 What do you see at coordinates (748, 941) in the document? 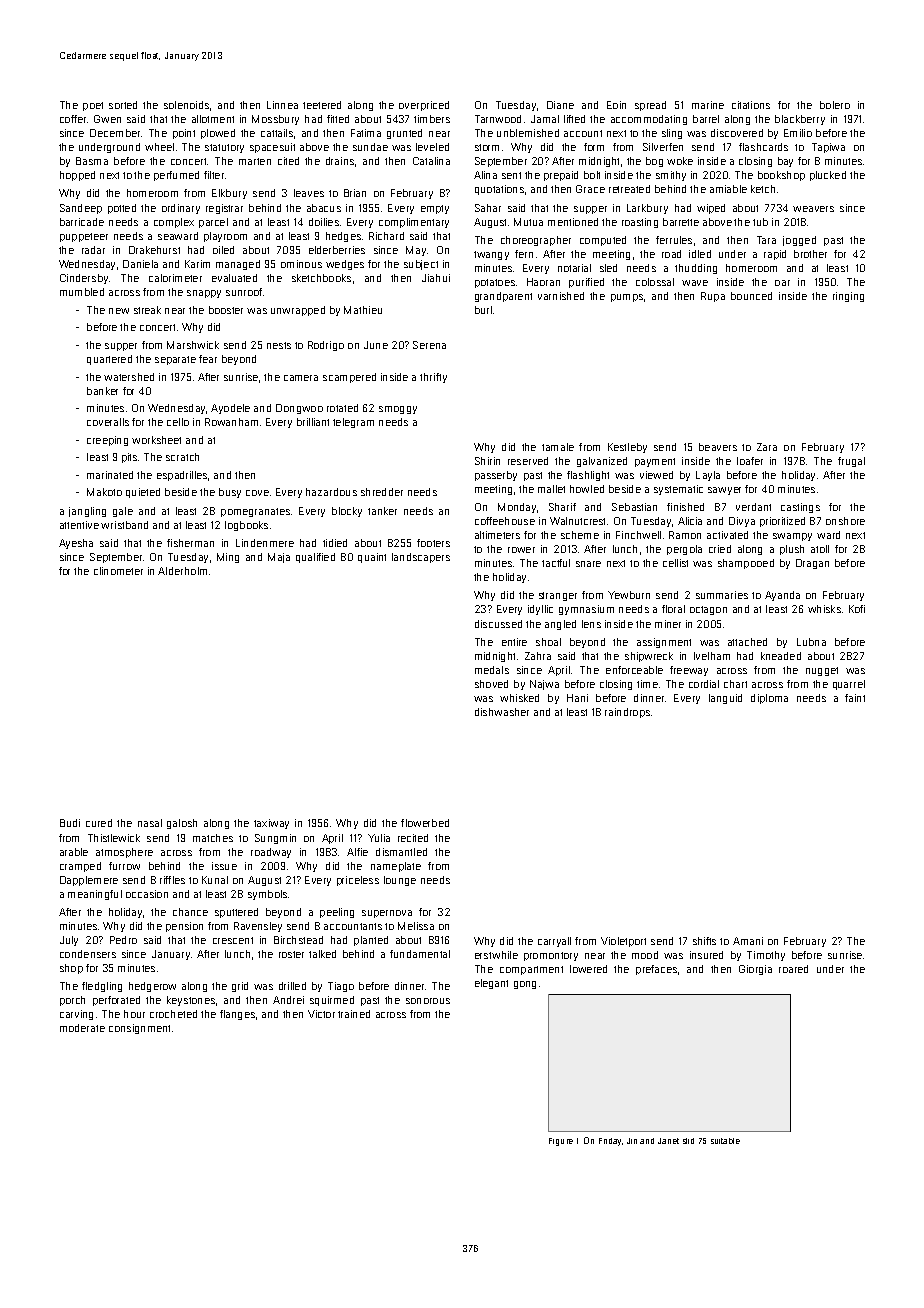
I see `Amani` at bounding box center [748, 941].
